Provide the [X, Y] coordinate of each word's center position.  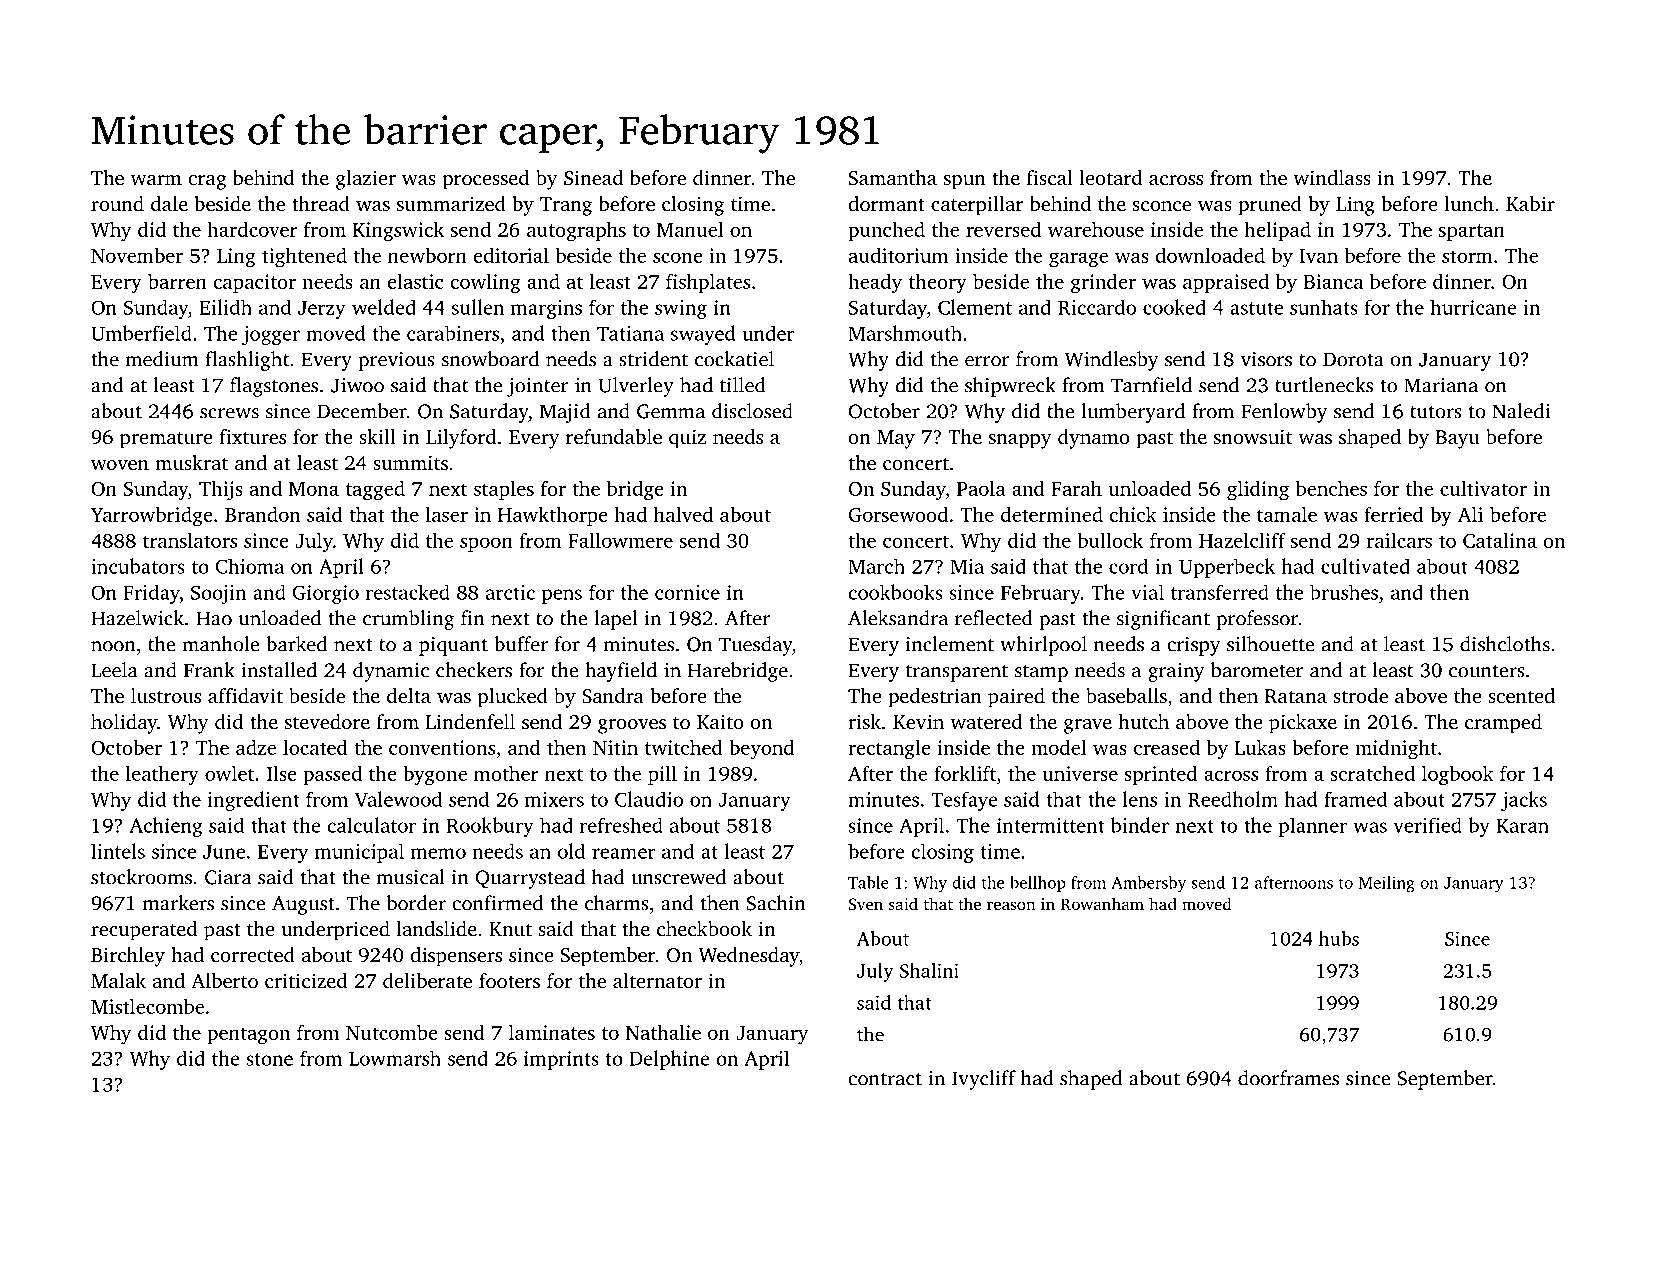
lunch [1469, 203]
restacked [408, 592]
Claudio [649, 799]
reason [1011, 905]
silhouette [1271, 644]
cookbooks [895, 592]
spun [965, 182]
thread [321, 203]
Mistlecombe [147, 1006]
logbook [1458, 775]
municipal [359, 853]
